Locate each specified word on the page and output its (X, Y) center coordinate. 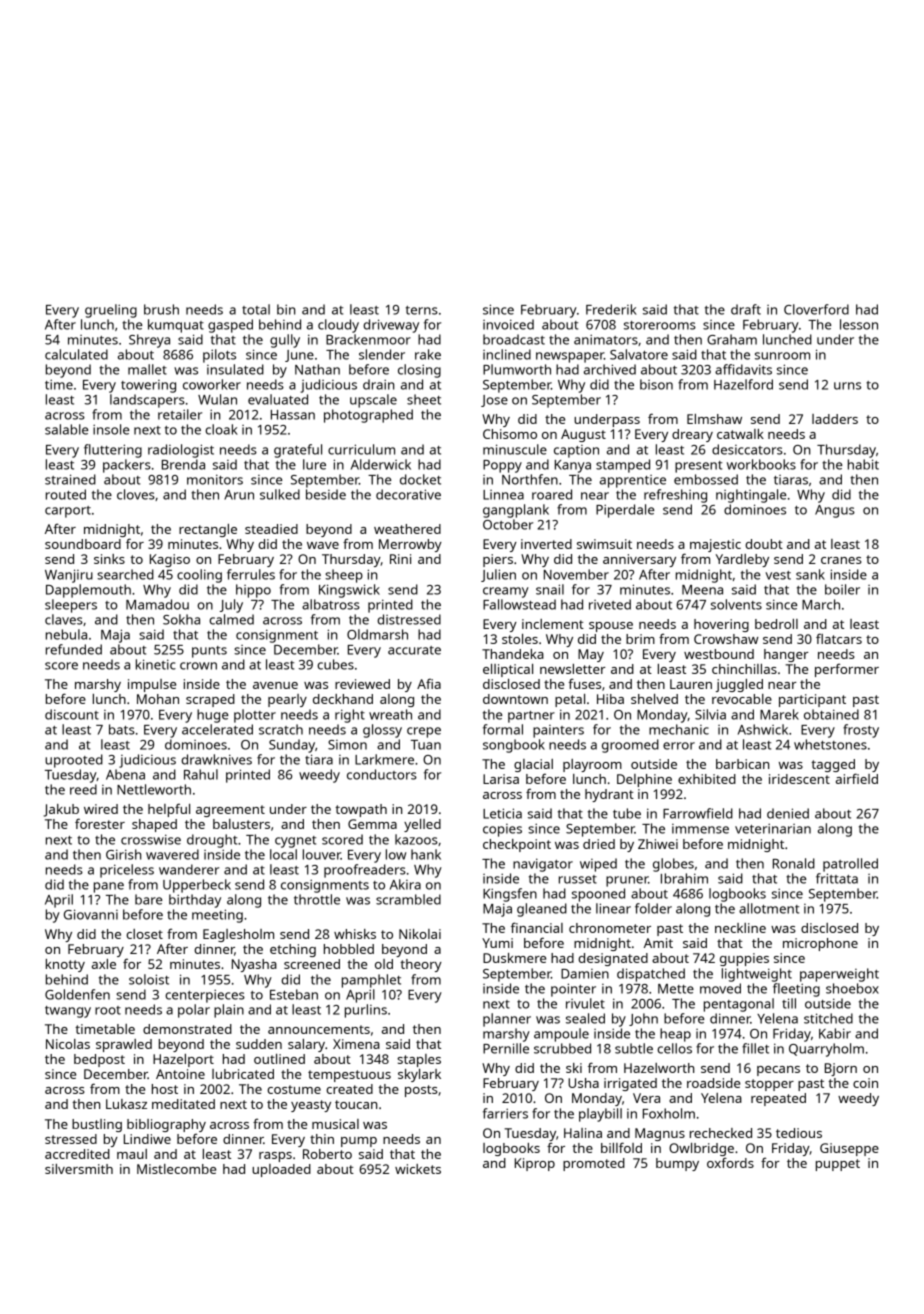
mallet (147, 369)
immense (700, 829)
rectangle (208, 530)
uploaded (281, 1170)
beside (326, 494)
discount (72, 714)
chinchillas (744, 669)
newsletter (573, 669)
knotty (65, 965)
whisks (355, 934)
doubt (764, 544)
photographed (368, 416)
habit (863, 464)
